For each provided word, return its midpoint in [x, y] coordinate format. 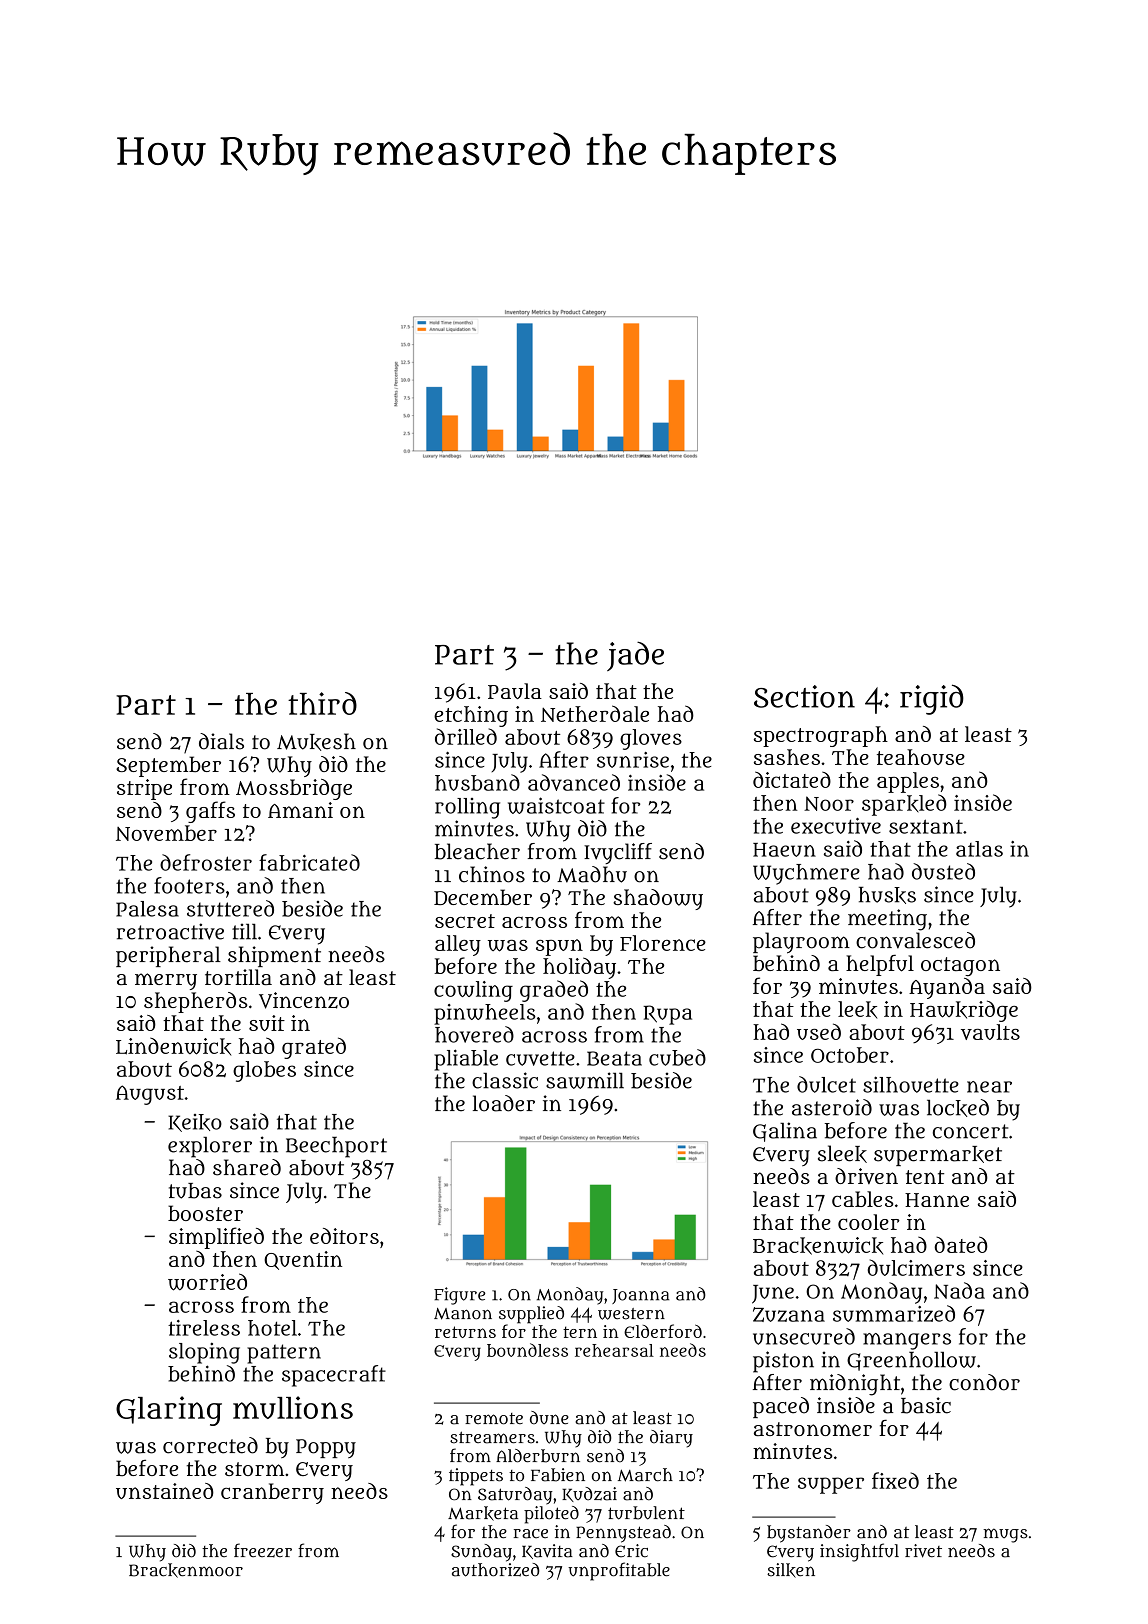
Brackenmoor [186, 1570]
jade [635, 656]
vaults [990, 1032]
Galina [785, 1132]
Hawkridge [964, 1011]
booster [205, 1213]
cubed [677, 1057]
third [322, 703]
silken [791, 1570]
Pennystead [623, 1534]
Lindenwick [173, 1047]
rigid [932, 699]
